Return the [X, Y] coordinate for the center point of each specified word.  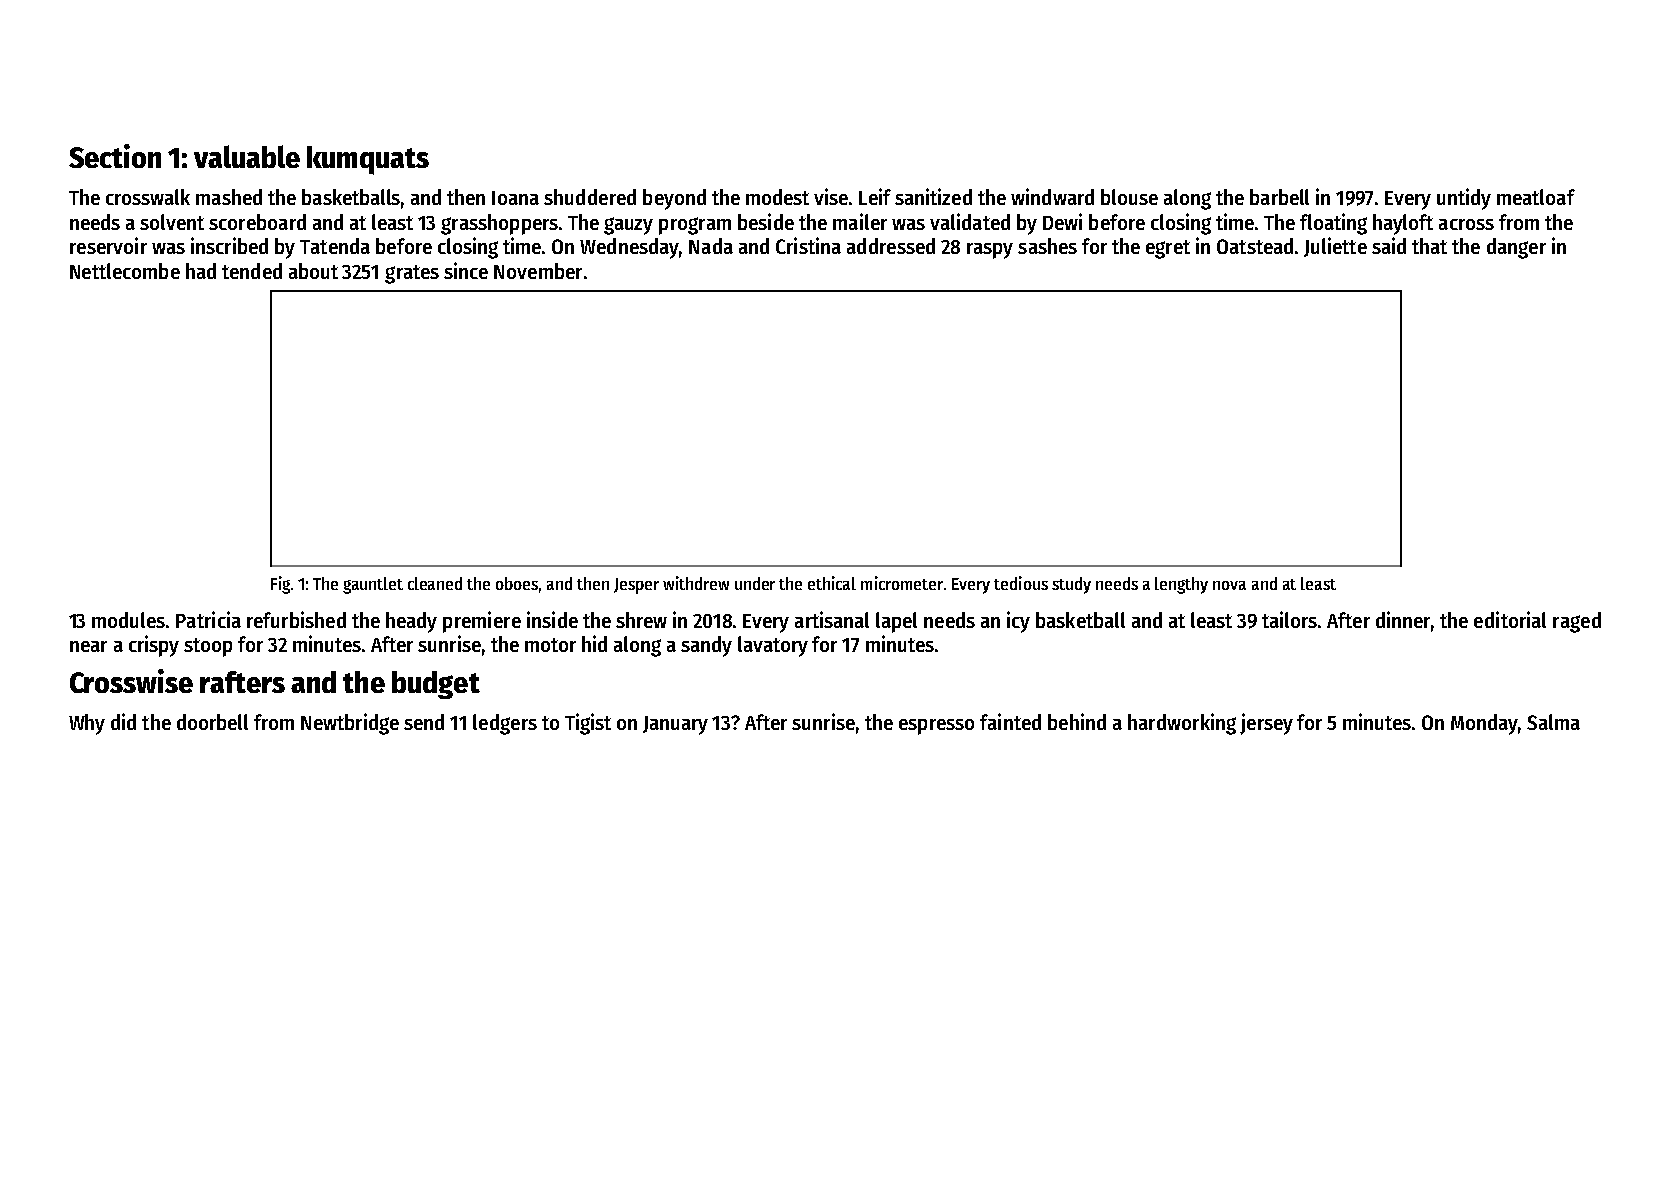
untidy [1464, 199]
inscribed [229, 245]
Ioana [515, 198]
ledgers [505, 724]
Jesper [636, 586]
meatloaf [1536, 197]
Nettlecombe [125, 271]
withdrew [696, 583]
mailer [860, 221]
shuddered [590, 197]
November [538, 271]
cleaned [435, 583]
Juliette [1335, 247]
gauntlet [373, 585]
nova [1229, 585]
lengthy [1181, 585]
